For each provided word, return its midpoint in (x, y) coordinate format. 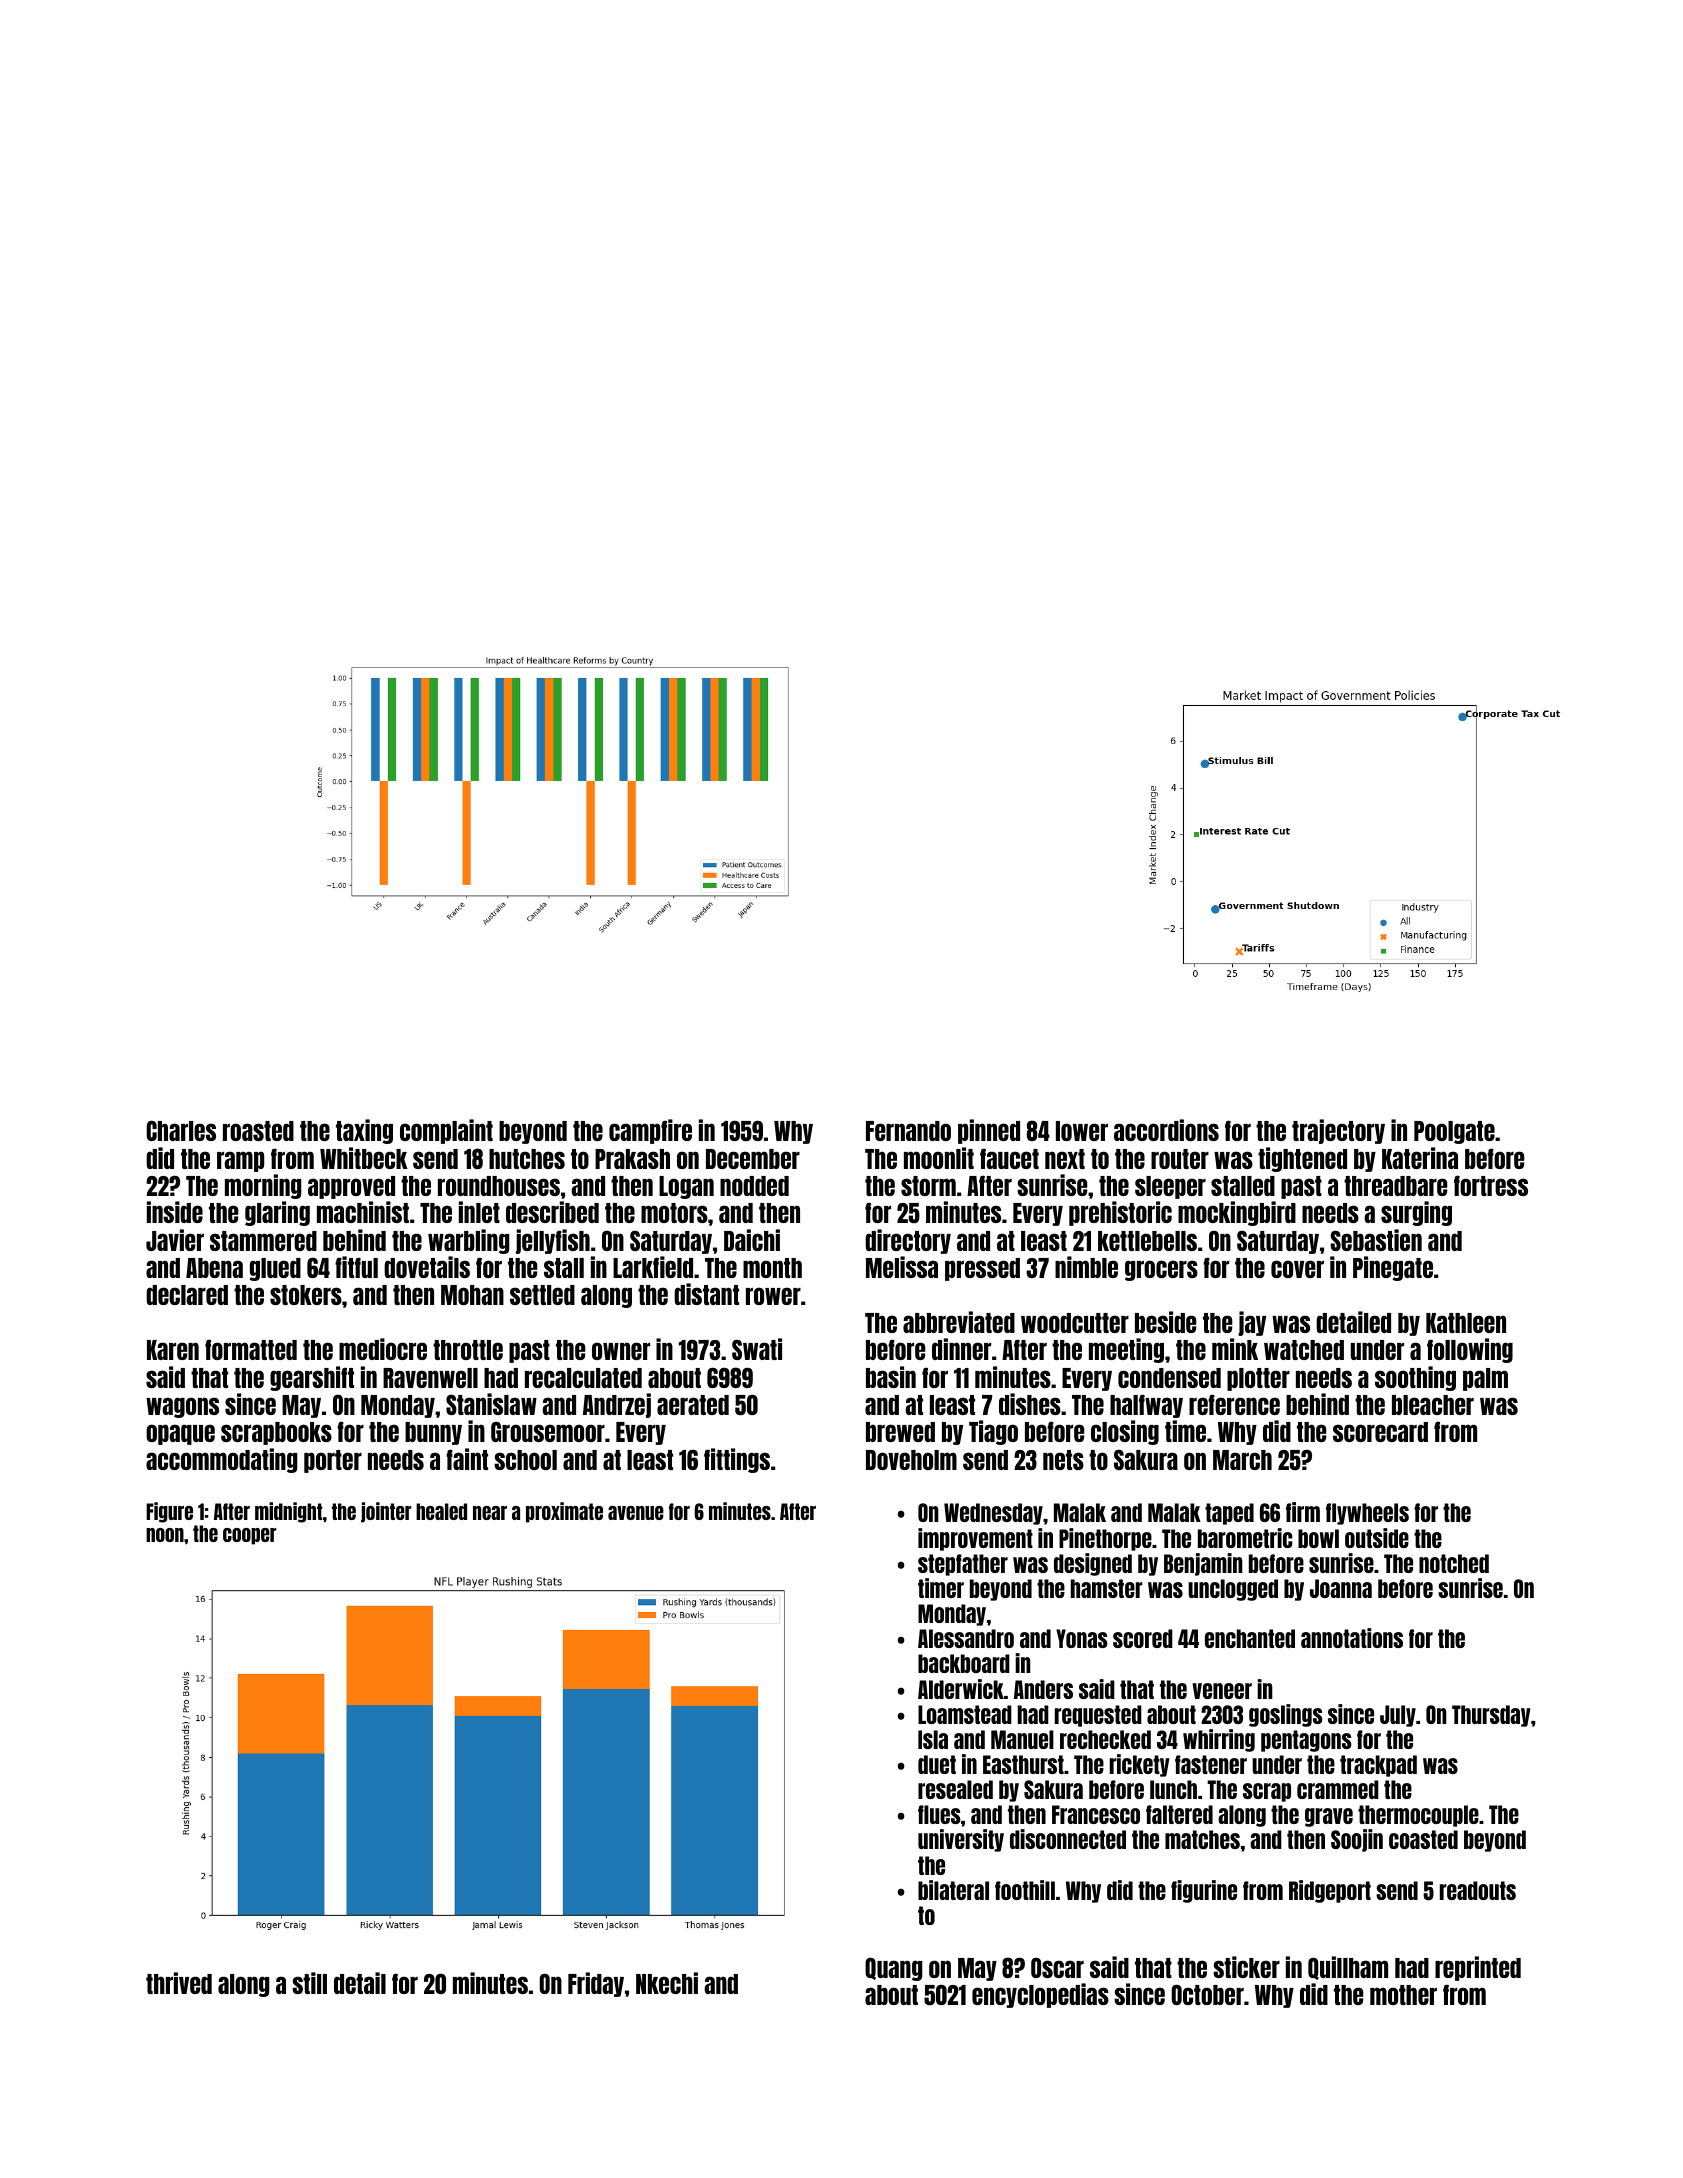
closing (1125, 1432)
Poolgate (1454, 1132)
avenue (636, 1513)
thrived (179, 1983)
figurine (1204, 1891)
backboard (964, 1663)
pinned (989, 1131)
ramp (240, 1161)
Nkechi (667, 1983)
